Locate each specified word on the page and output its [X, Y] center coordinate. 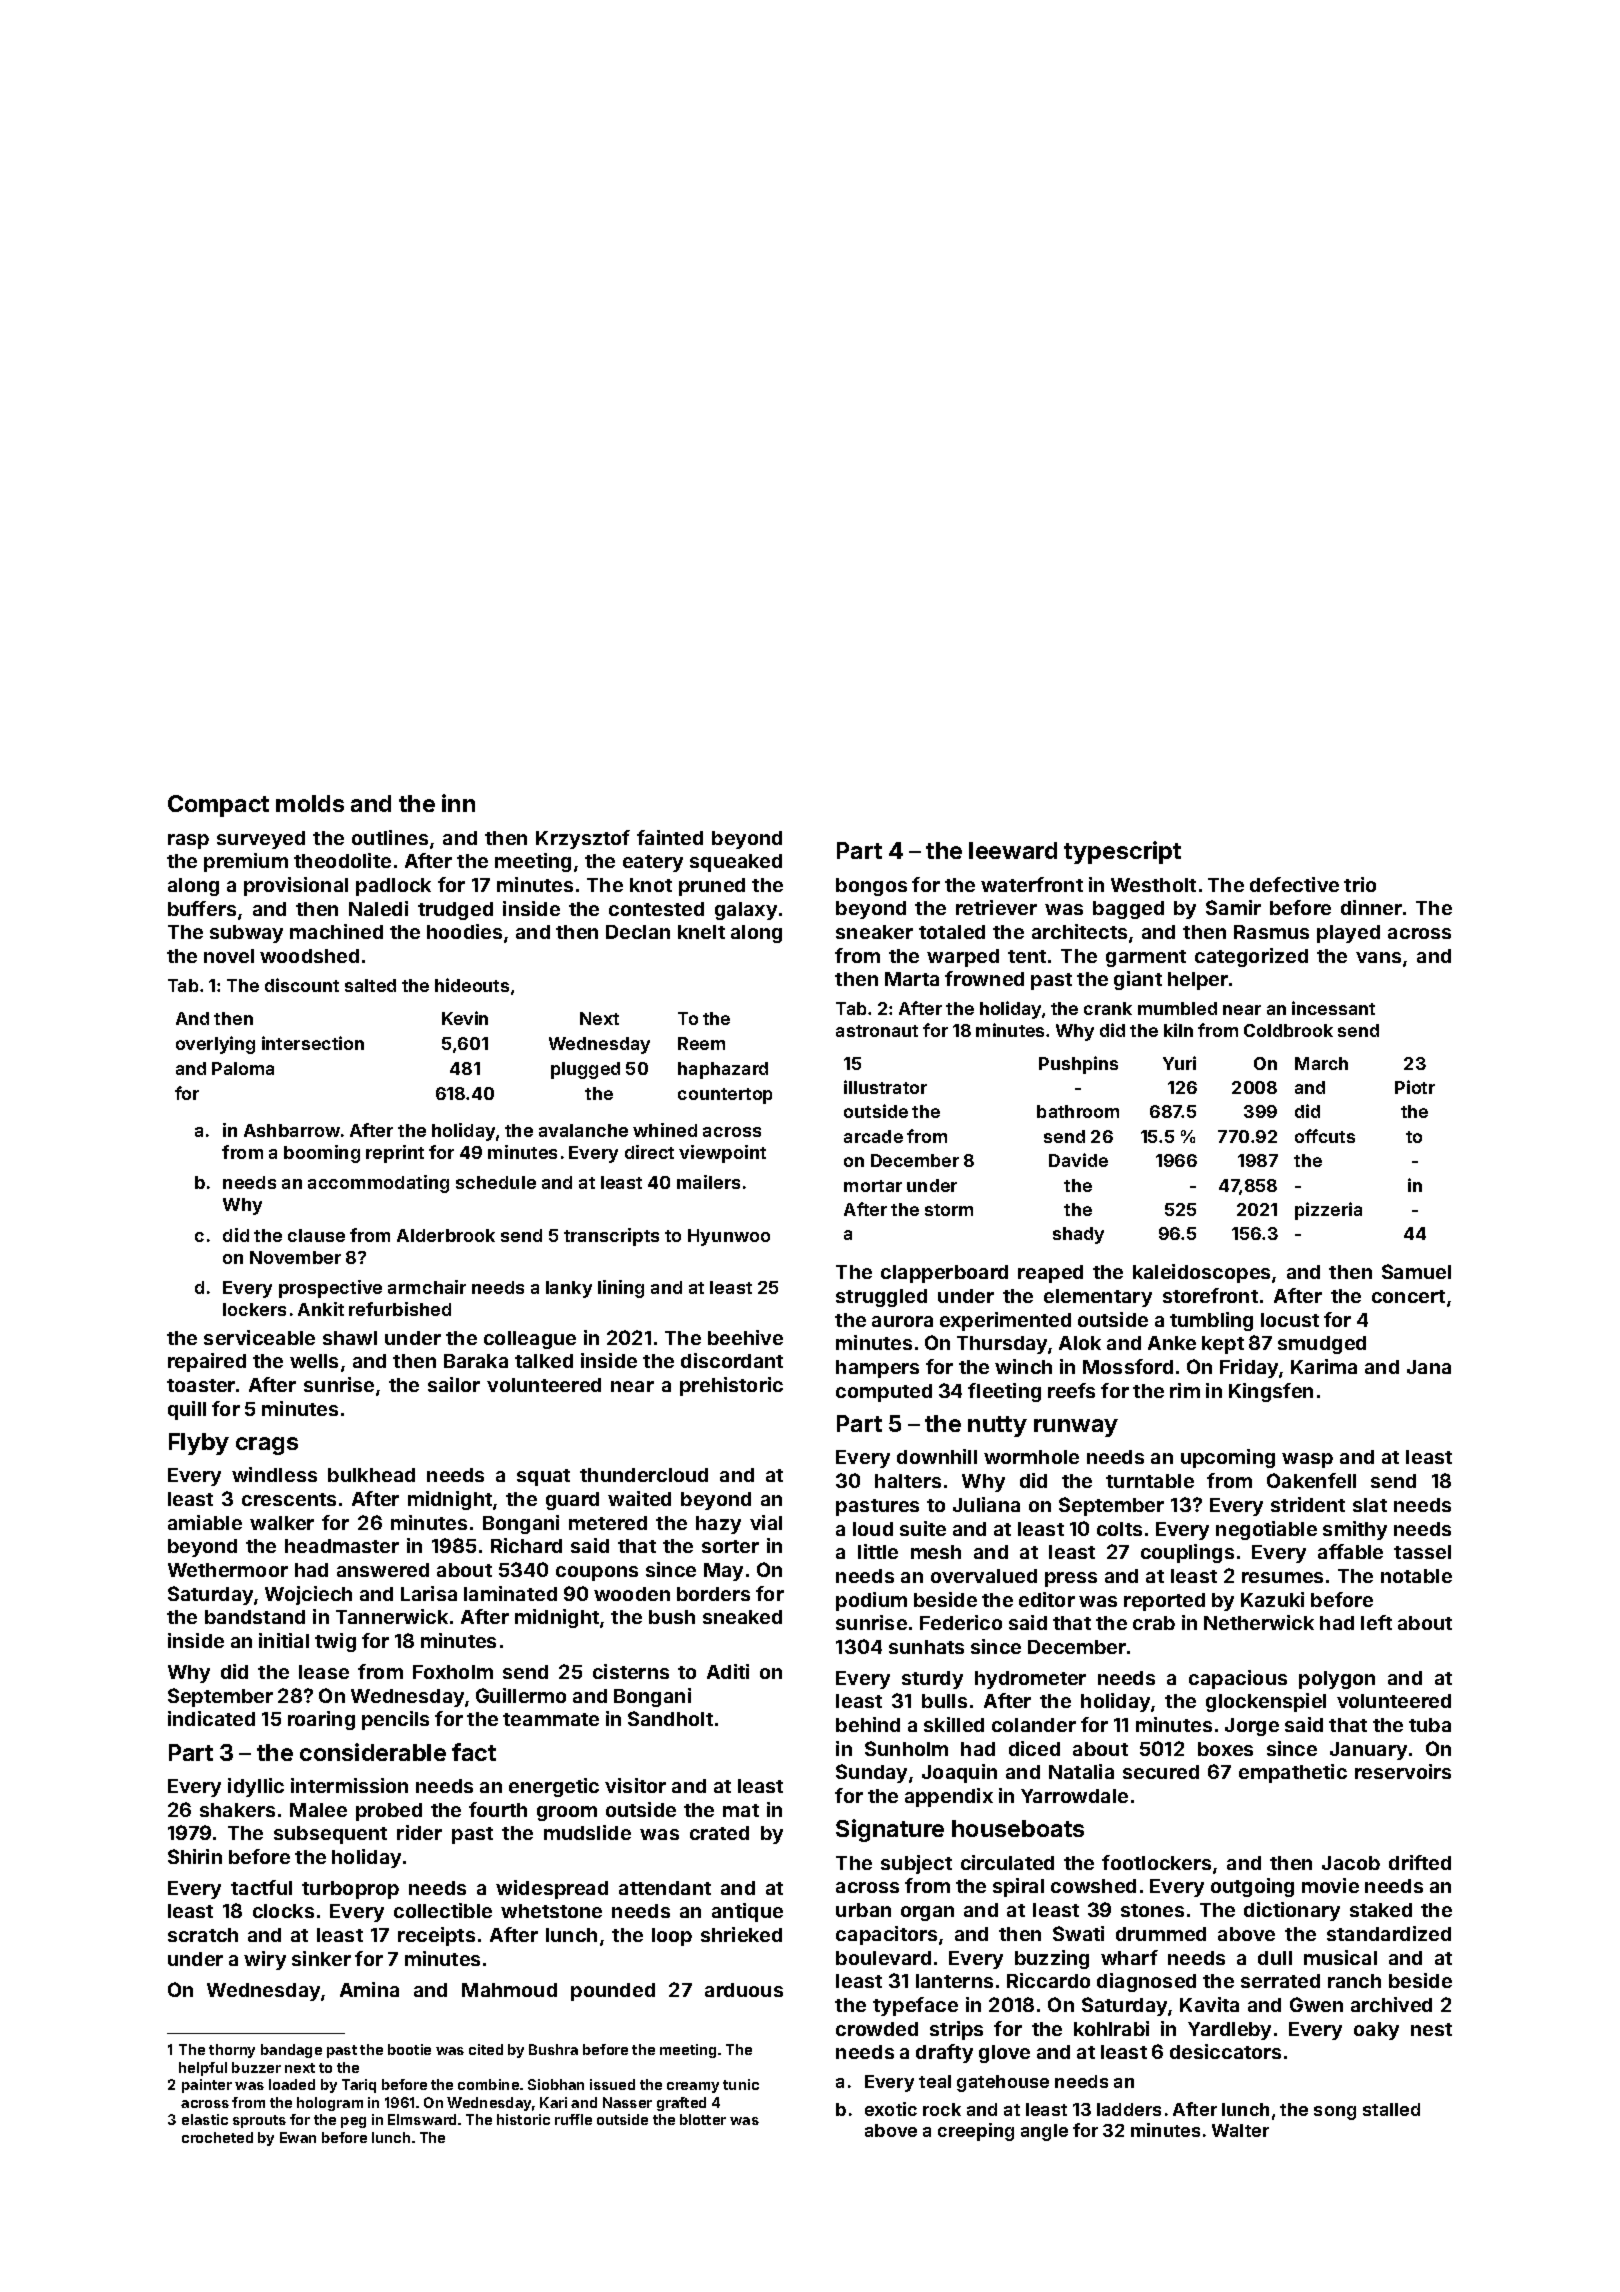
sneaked [742, 1617]
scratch [203, 1935]
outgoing [1252, 1887]
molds [310, 803]
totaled [952, 932]
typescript [1122, 852]
